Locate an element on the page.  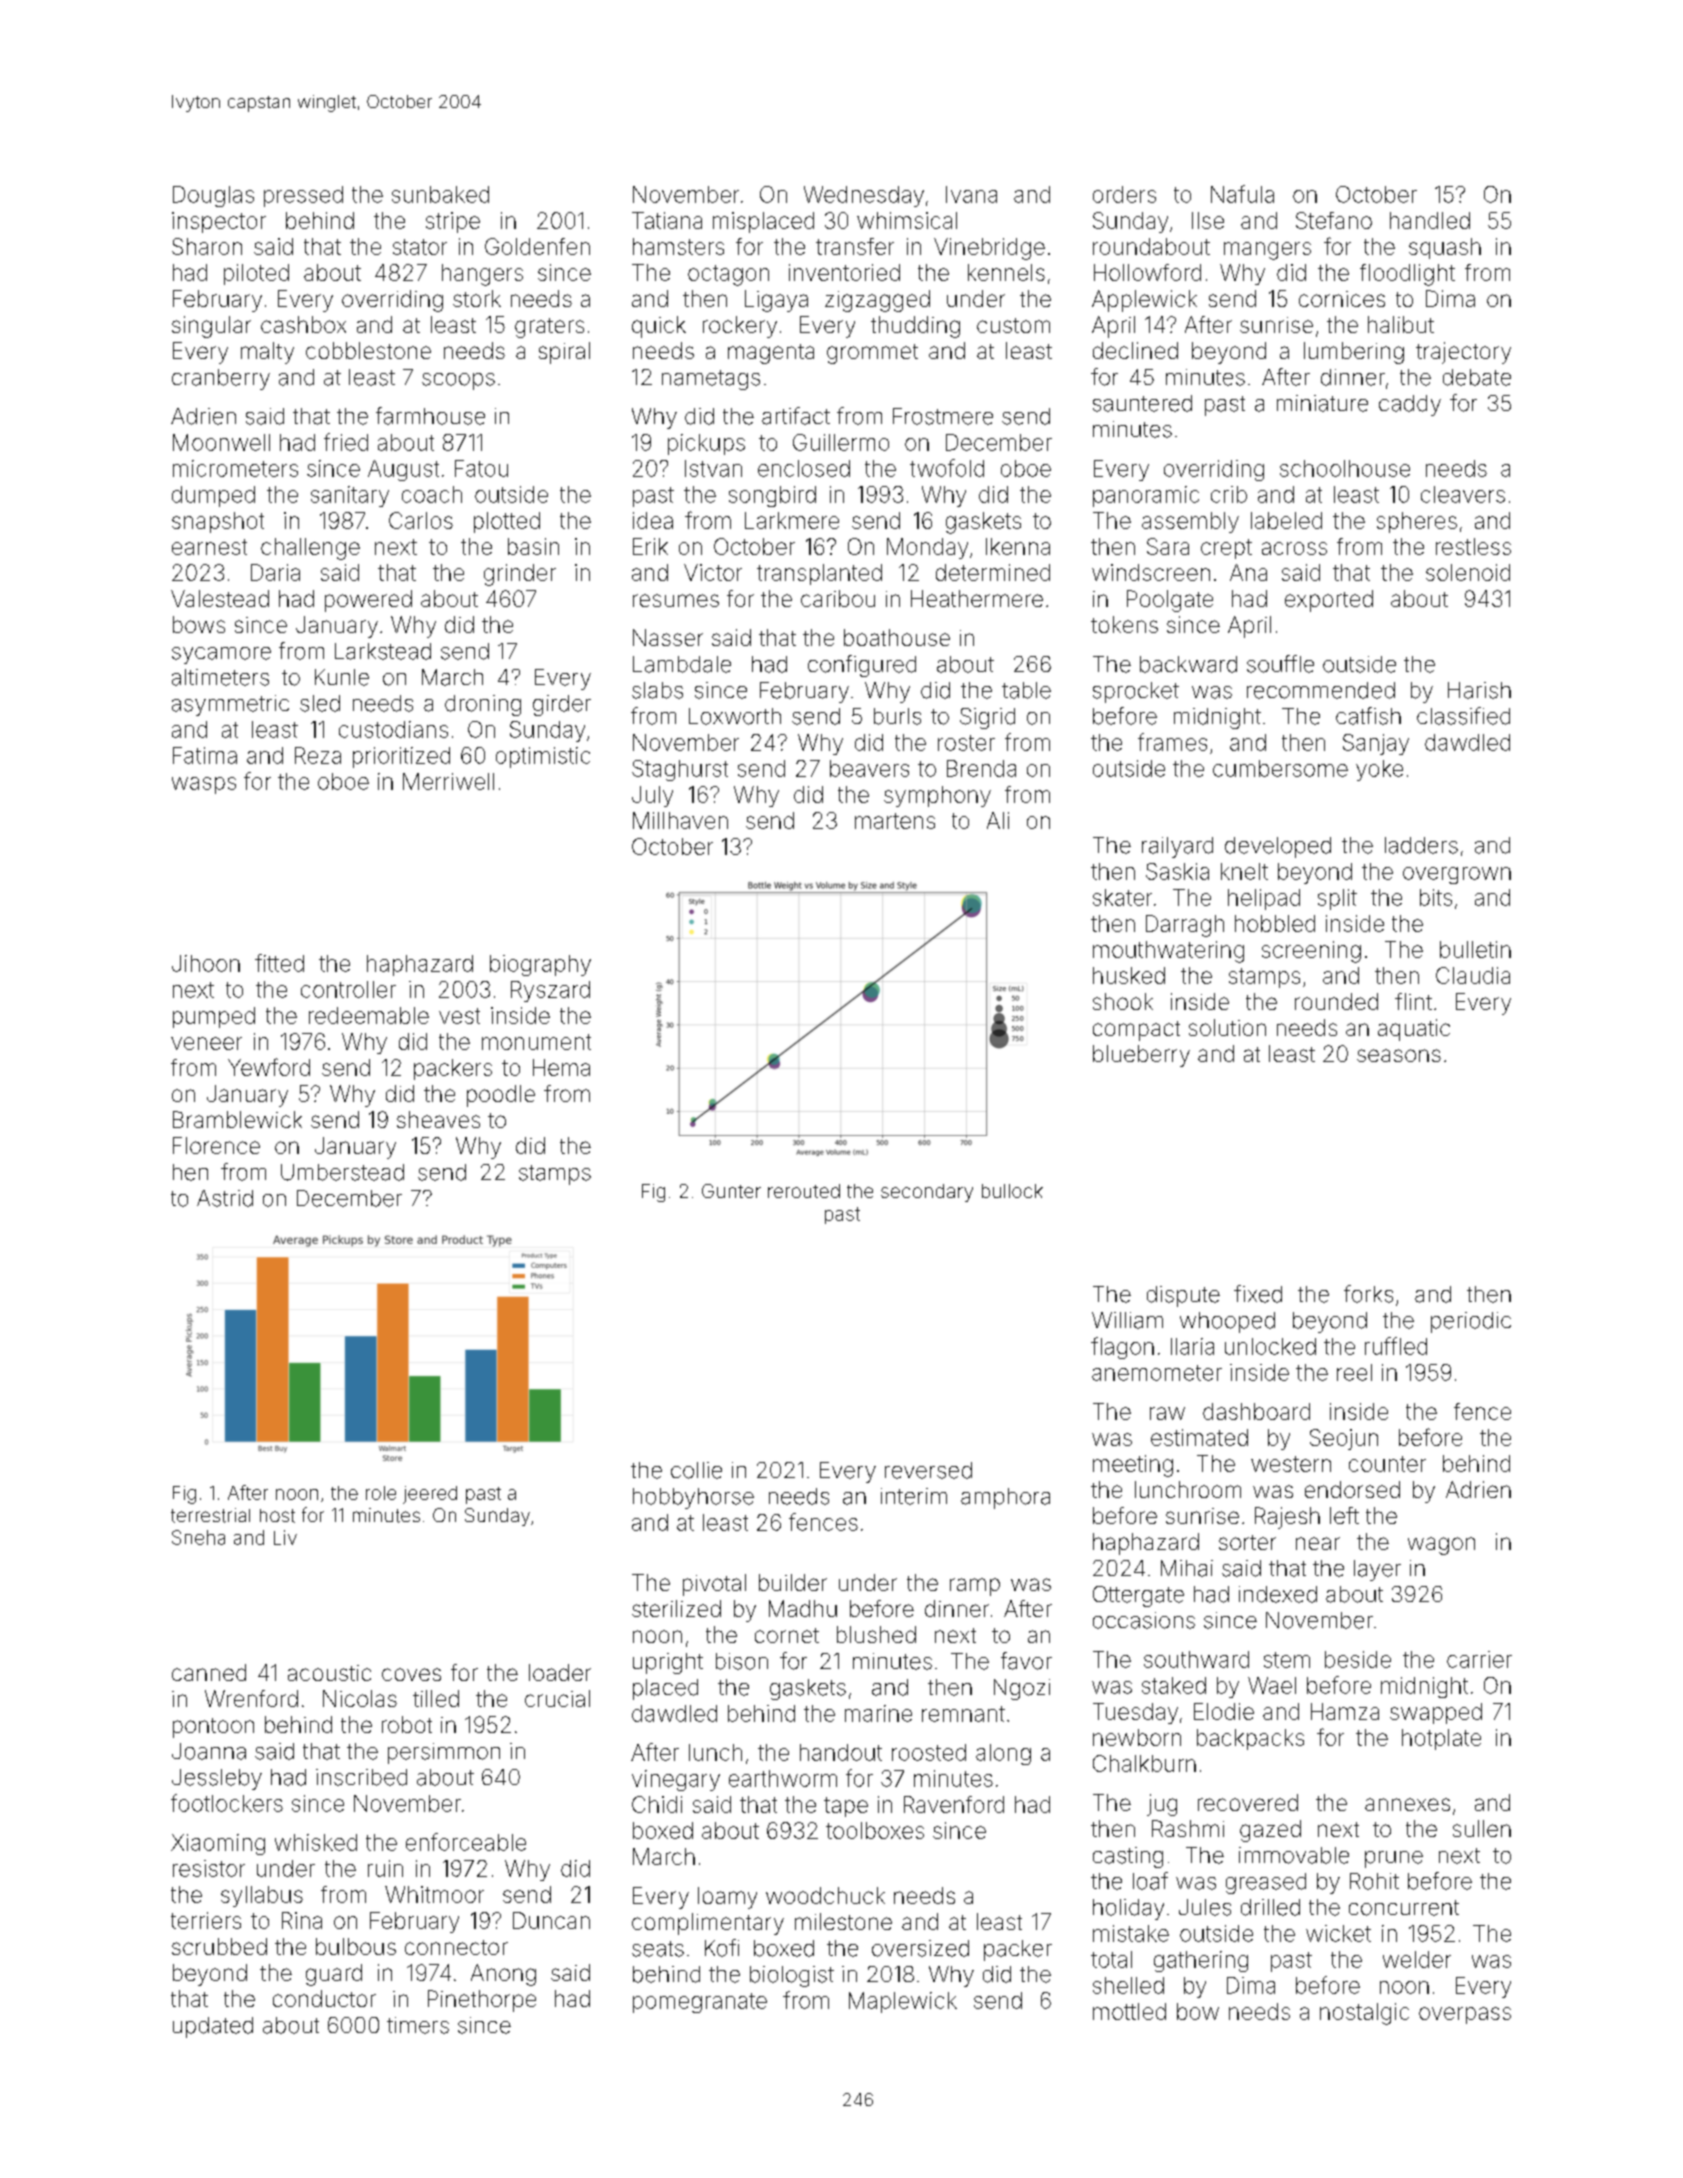
overgrown is located at coordinates (1457, 875).
